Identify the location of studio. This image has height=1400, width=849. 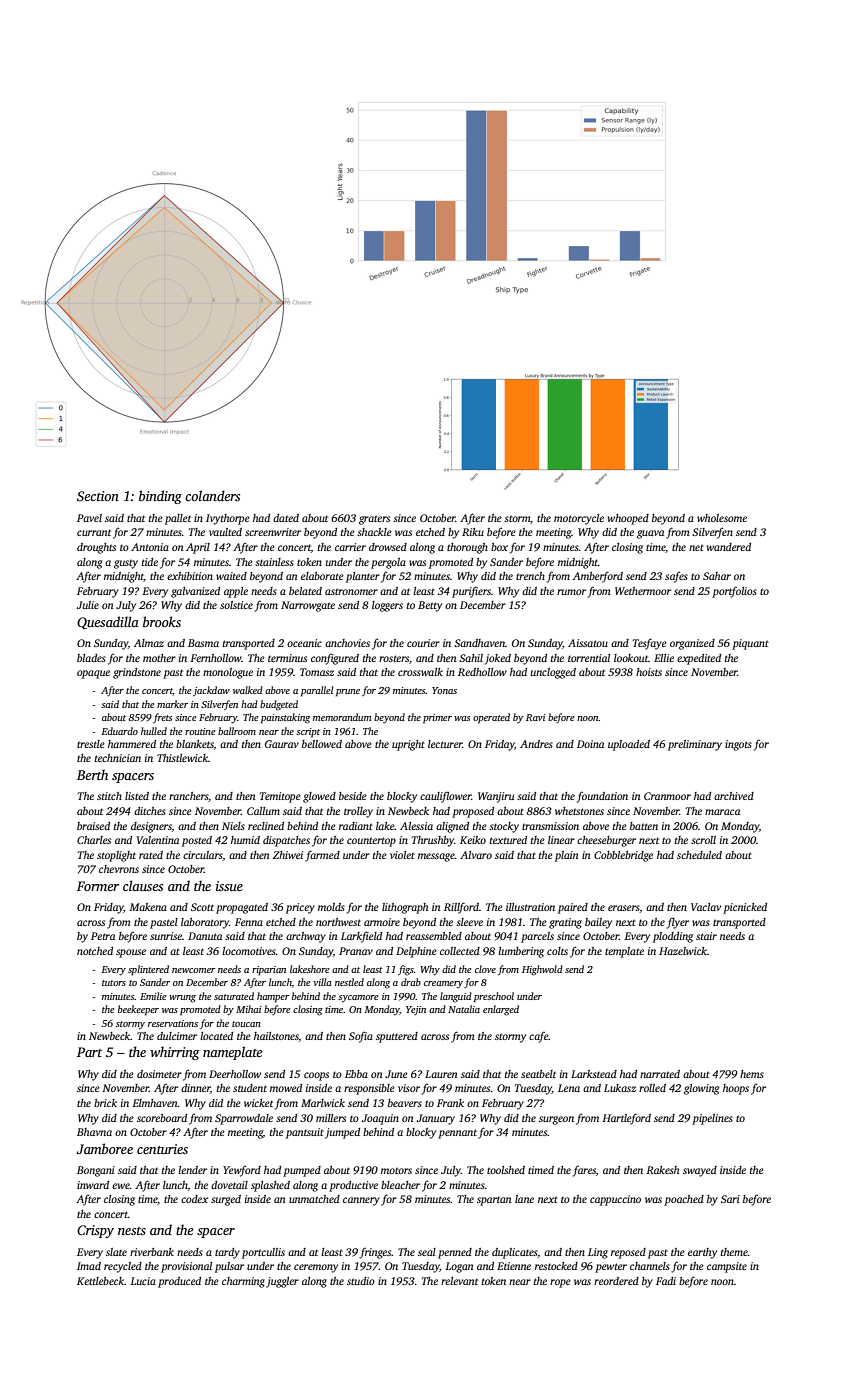
(361, 1281).
